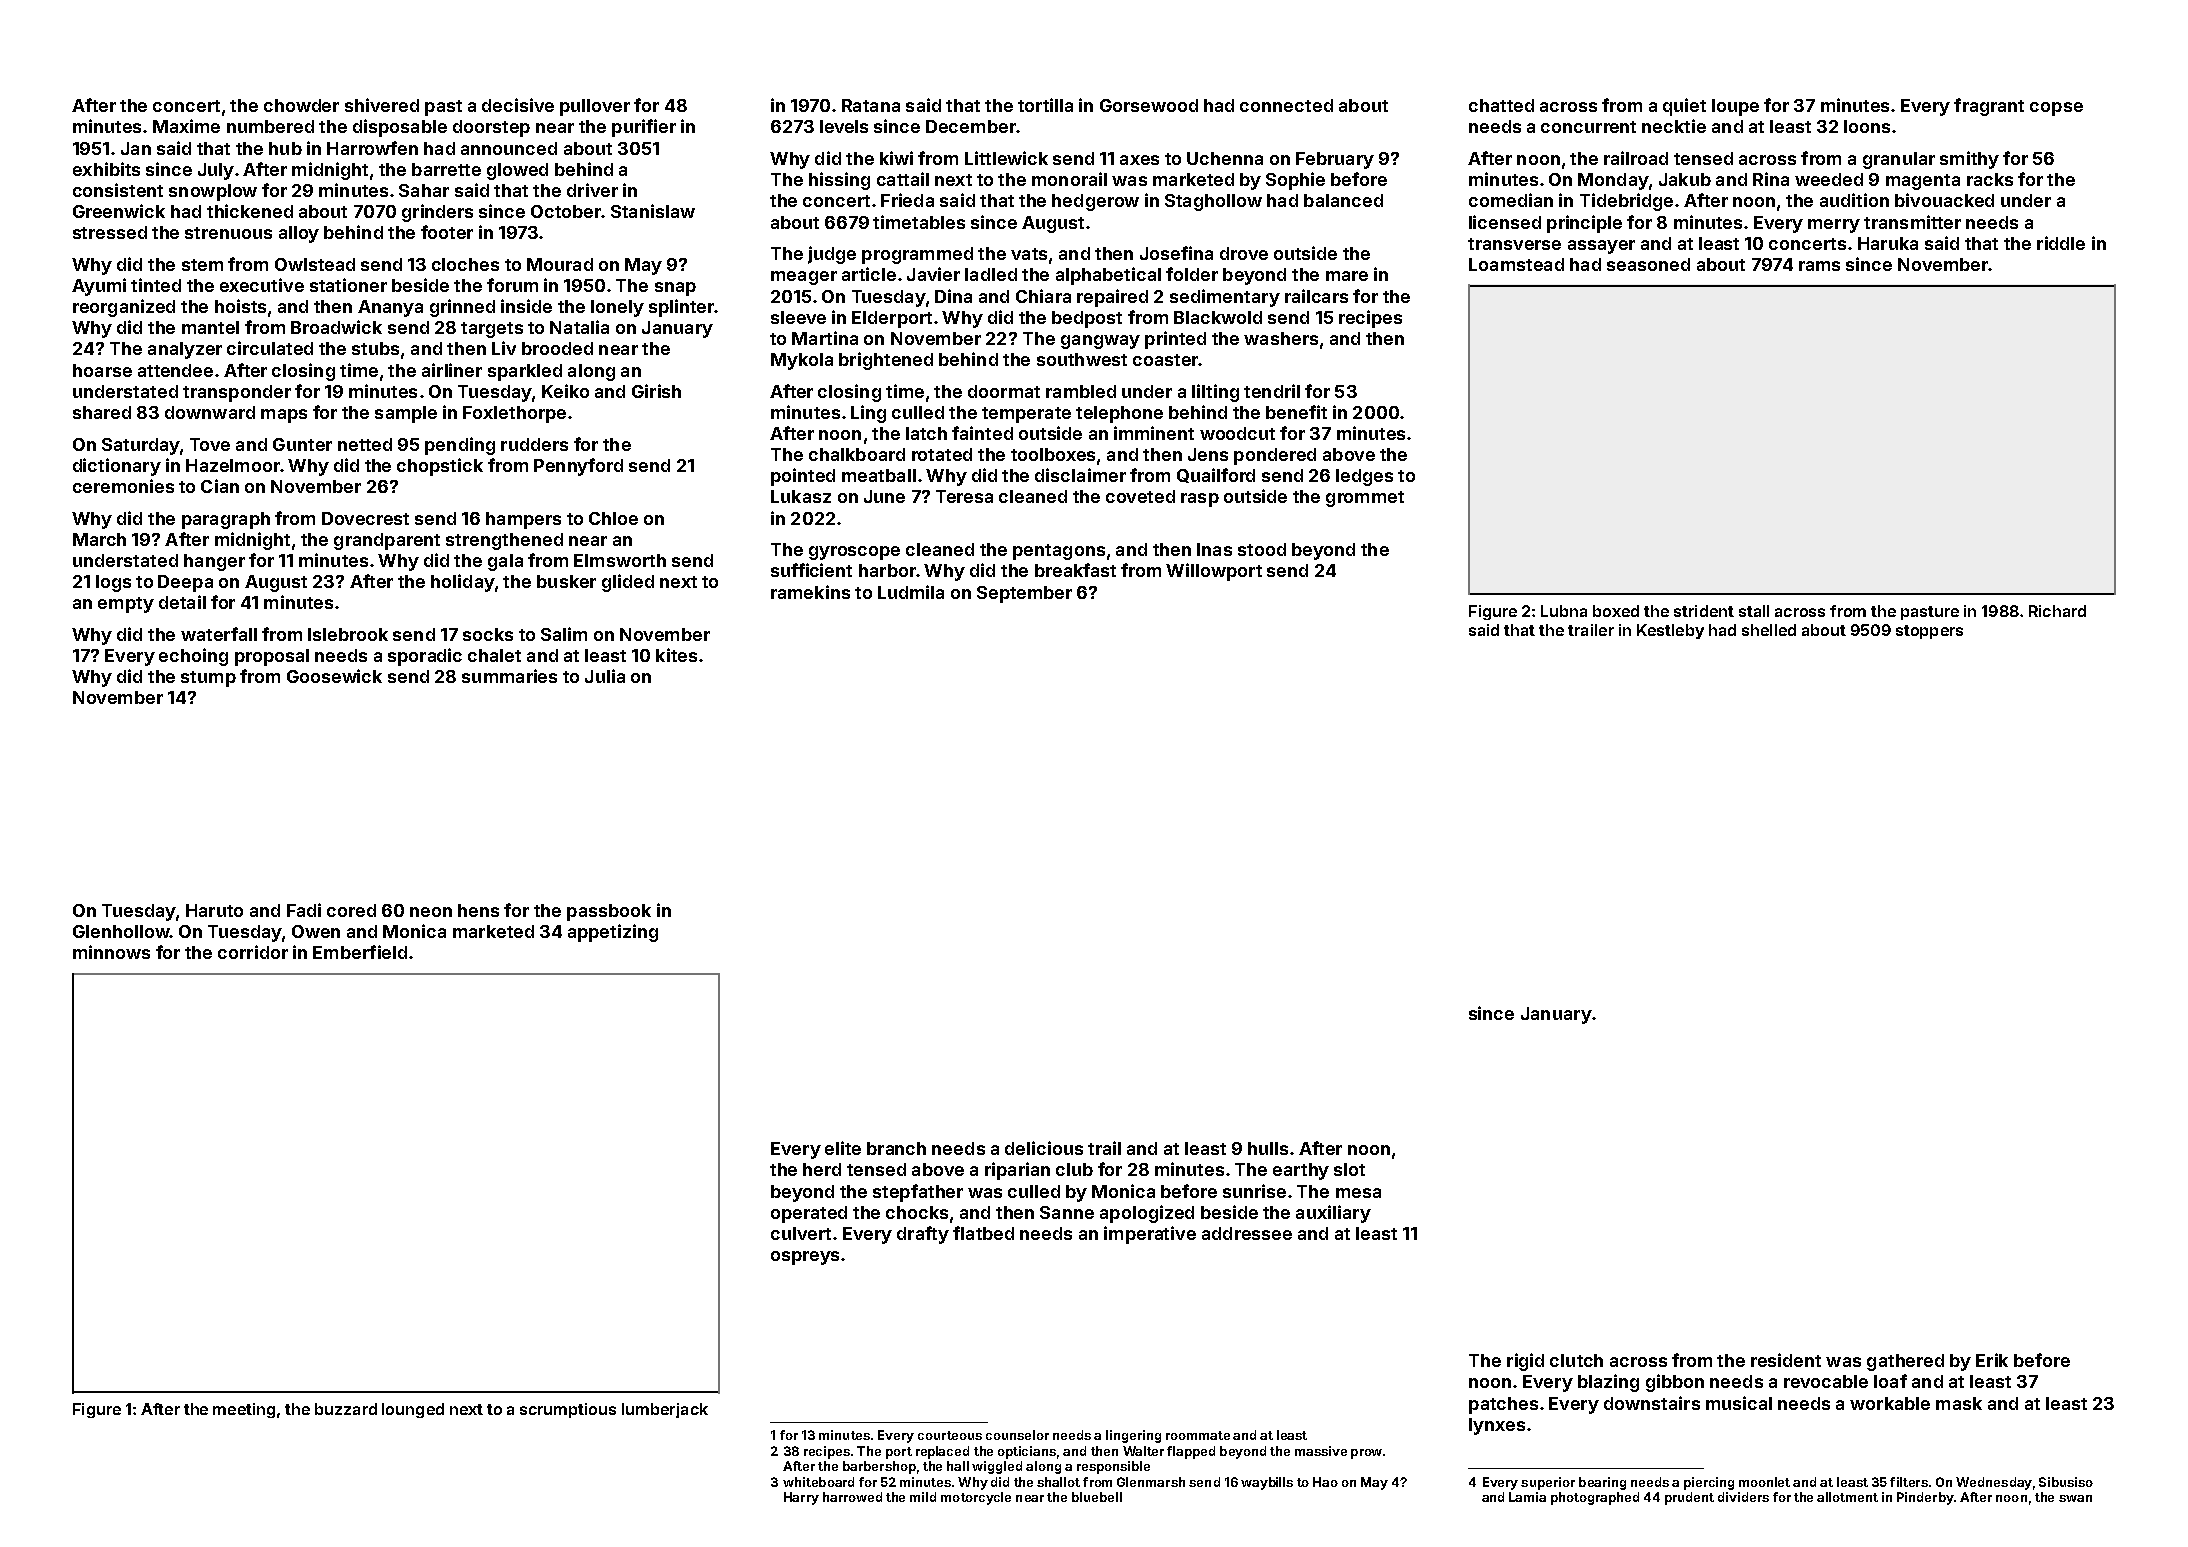  I want to click on meeting, so click(244, 1410).
